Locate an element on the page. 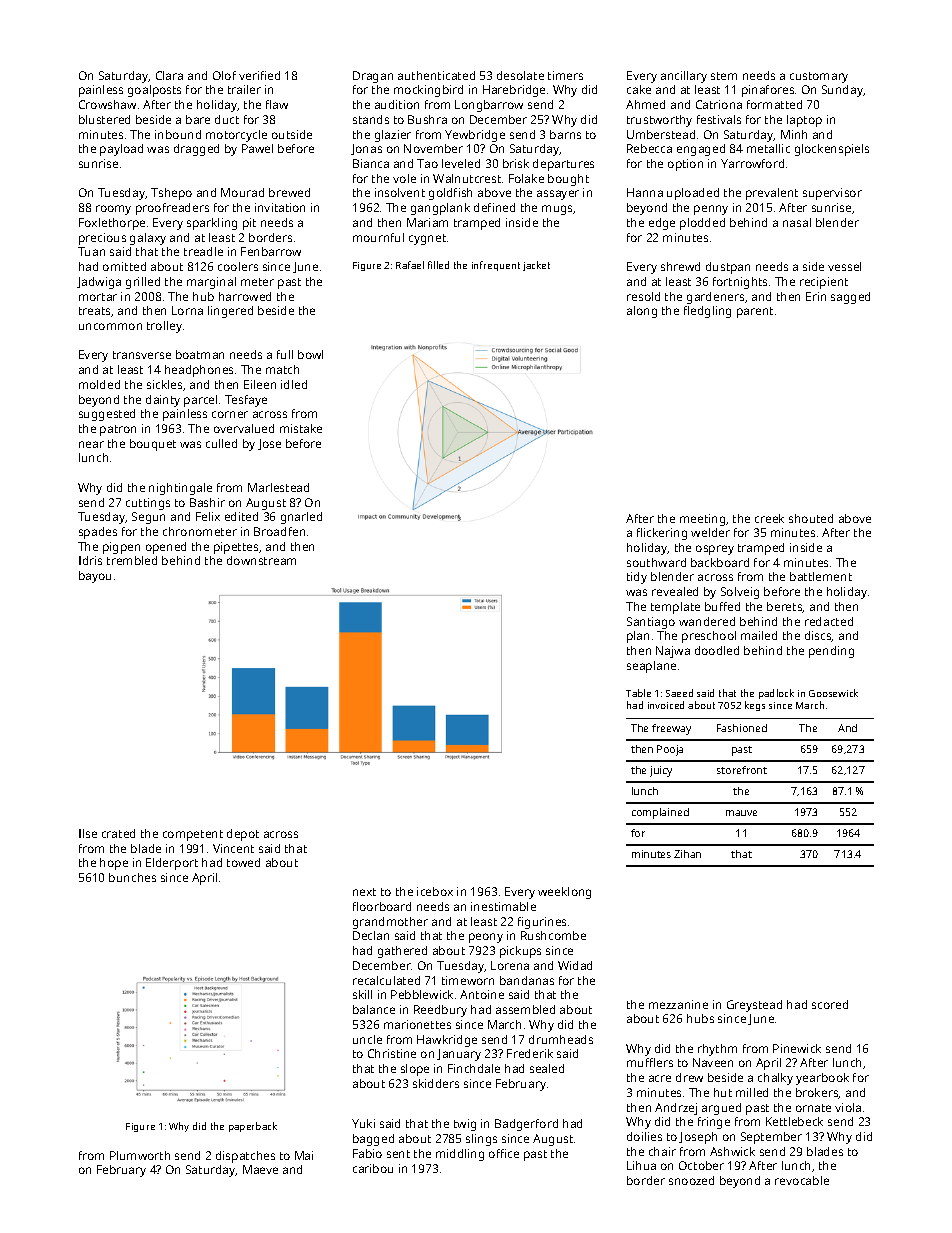 Image resolution: width=952 pixels, height=1233 pixels. Table is located at coordinates (638, 693).
